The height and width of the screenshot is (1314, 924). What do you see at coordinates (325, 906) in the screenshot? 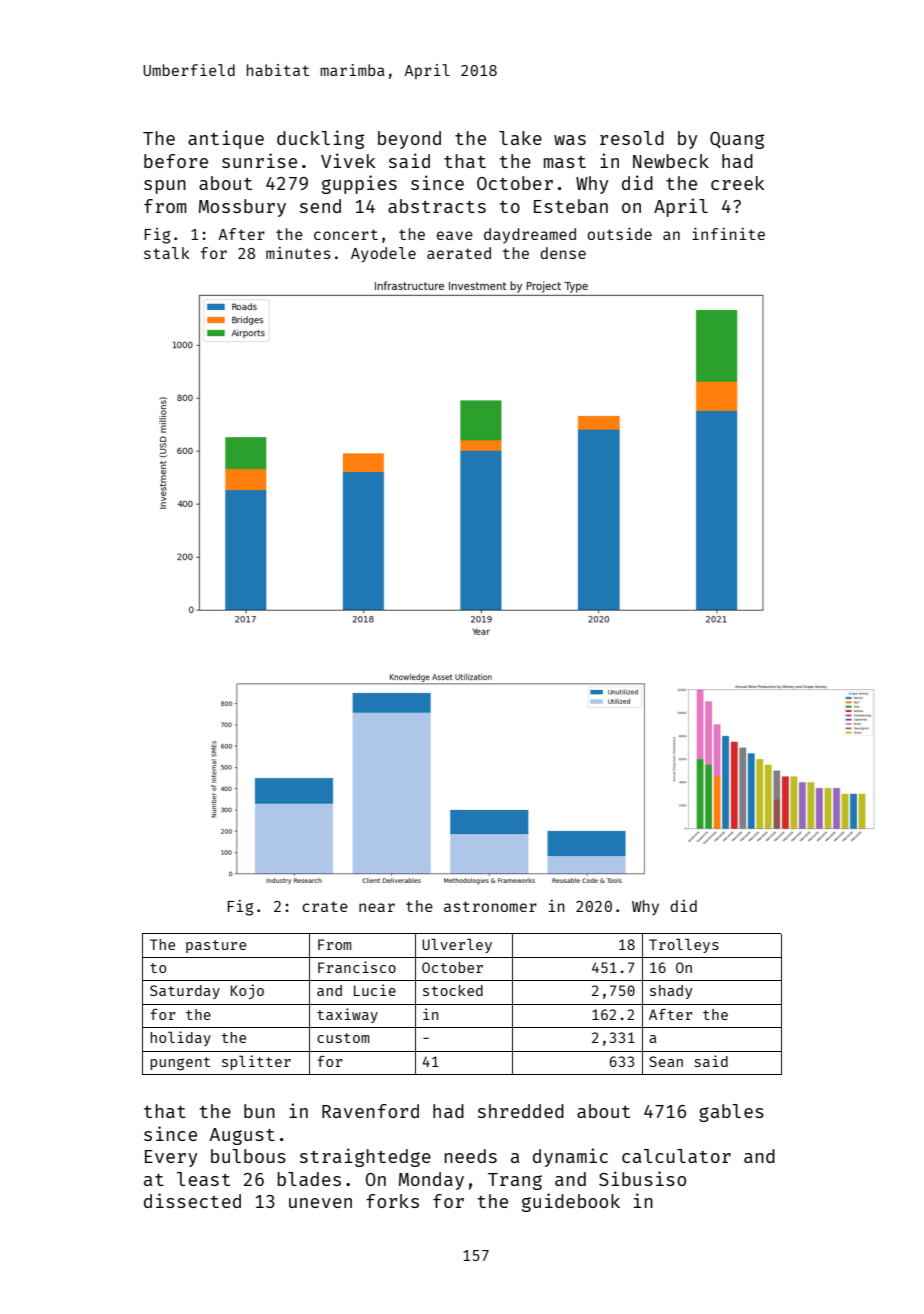
I see `crate` at bounding box center [325, 906].
